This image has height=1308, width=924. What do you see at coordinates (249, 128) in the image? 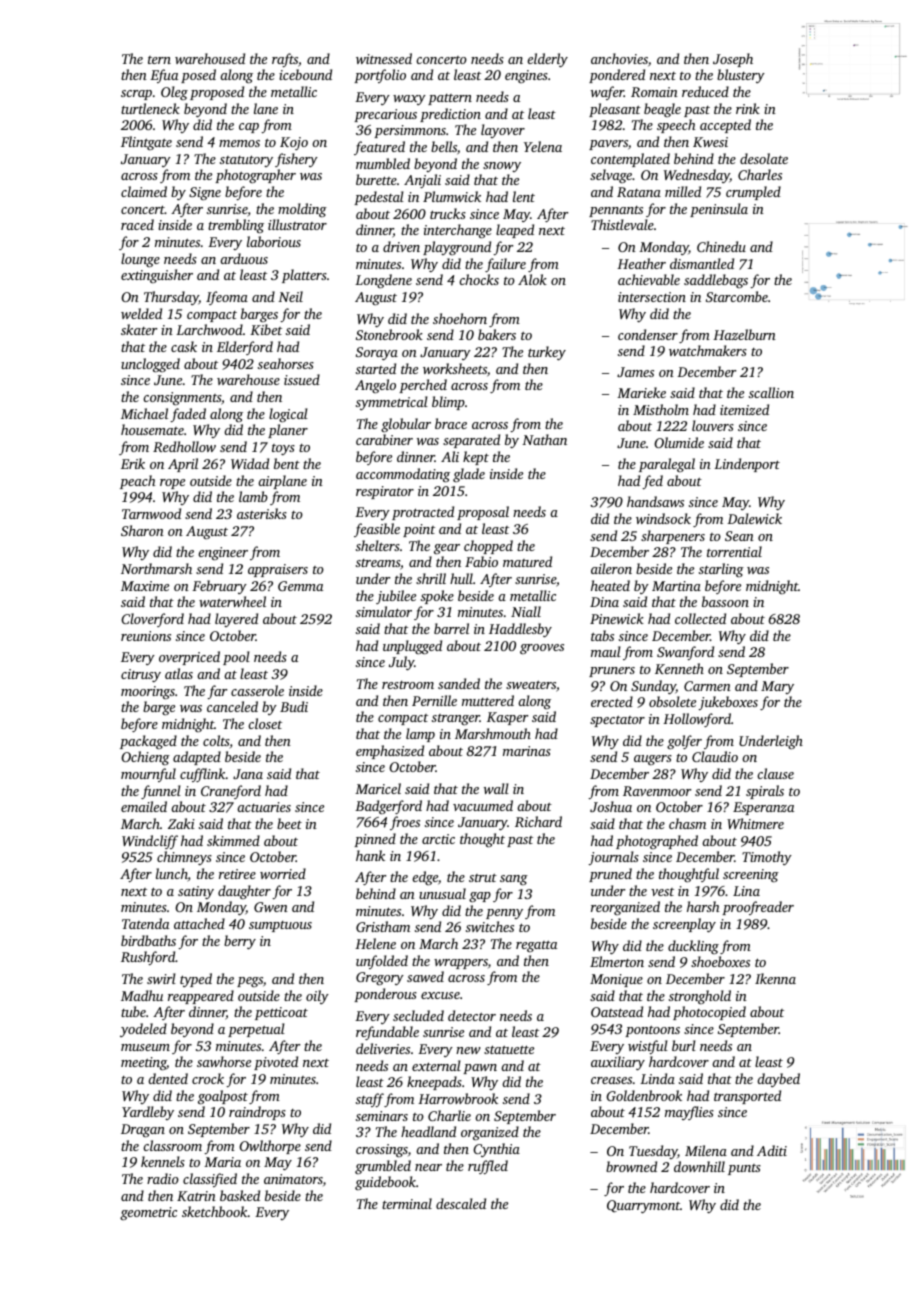
I see `cap` at bounding box center [249, 128].
